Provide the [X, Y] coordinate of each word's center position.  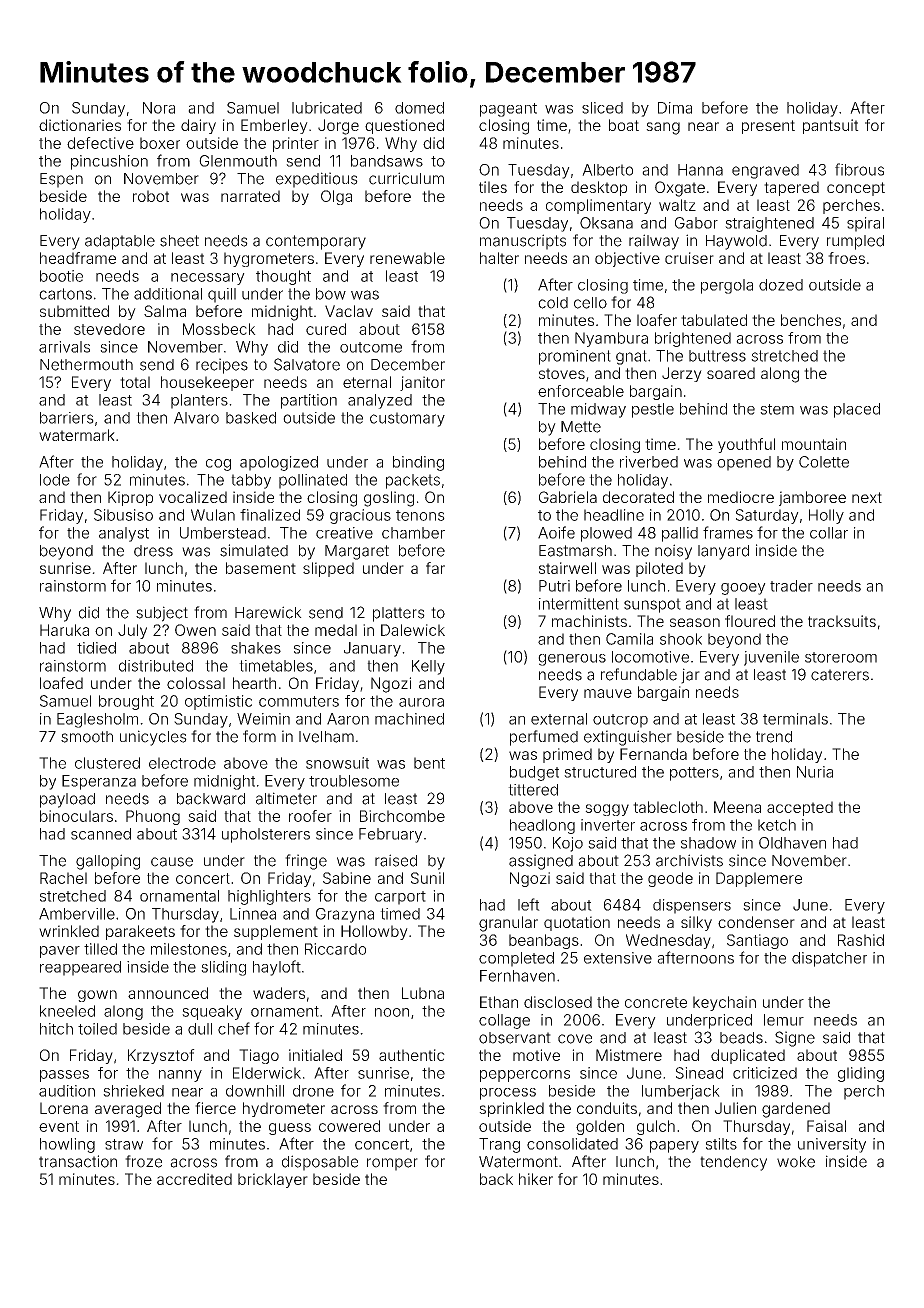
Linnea [253, 914]
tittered [533, 790]
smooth [87, 737]
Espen [61, 180]
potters [694, 774]
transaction [78, 1161]
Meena [737, 807]
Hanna [700, 170]
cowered [349, 1126]
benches [811, 320]
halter [499, 258]
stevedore [109, 329]
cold [553, 303]
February [390, 835]
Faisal [826, 1126]
